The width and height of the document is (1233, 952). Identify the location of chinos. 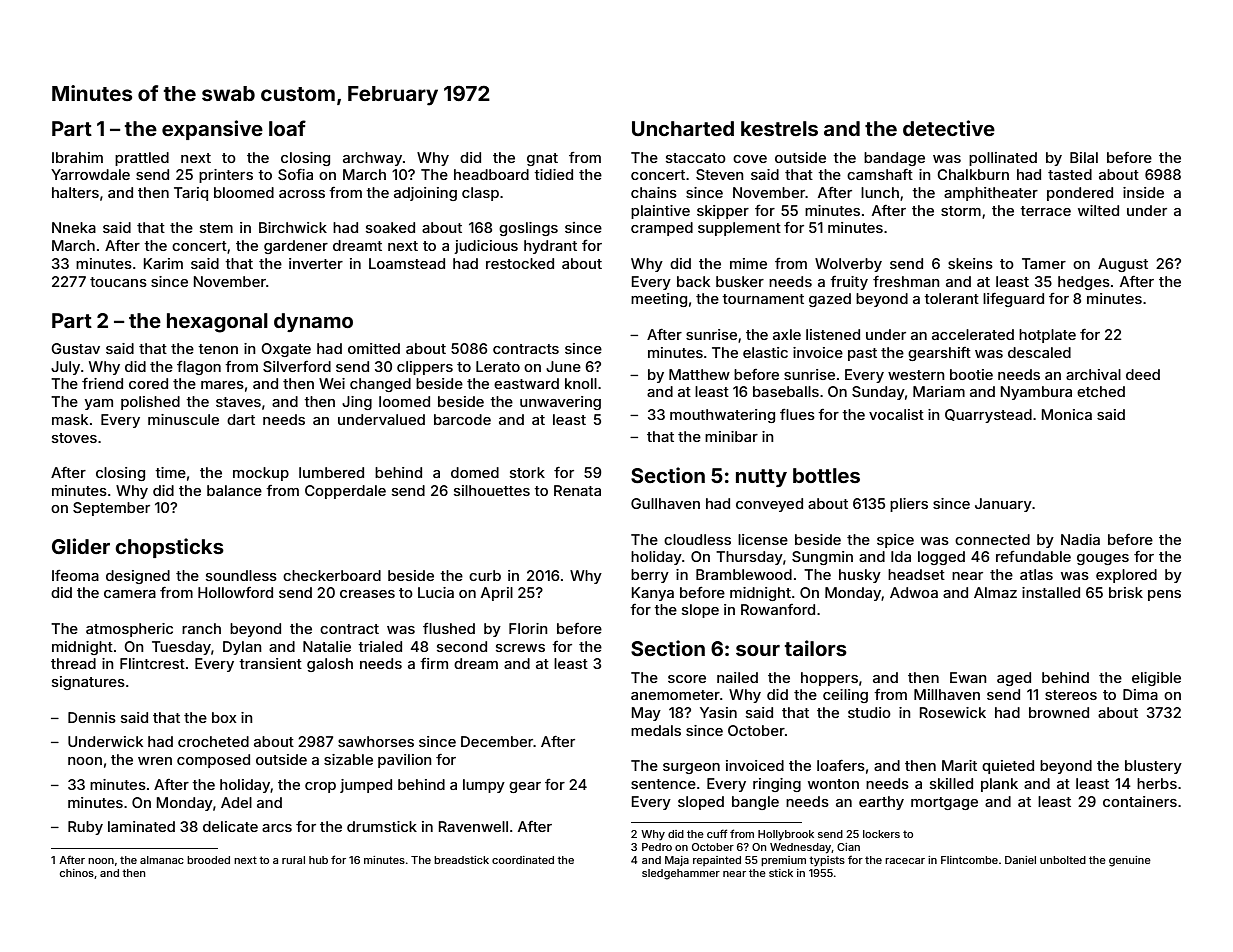
(77, 873).
